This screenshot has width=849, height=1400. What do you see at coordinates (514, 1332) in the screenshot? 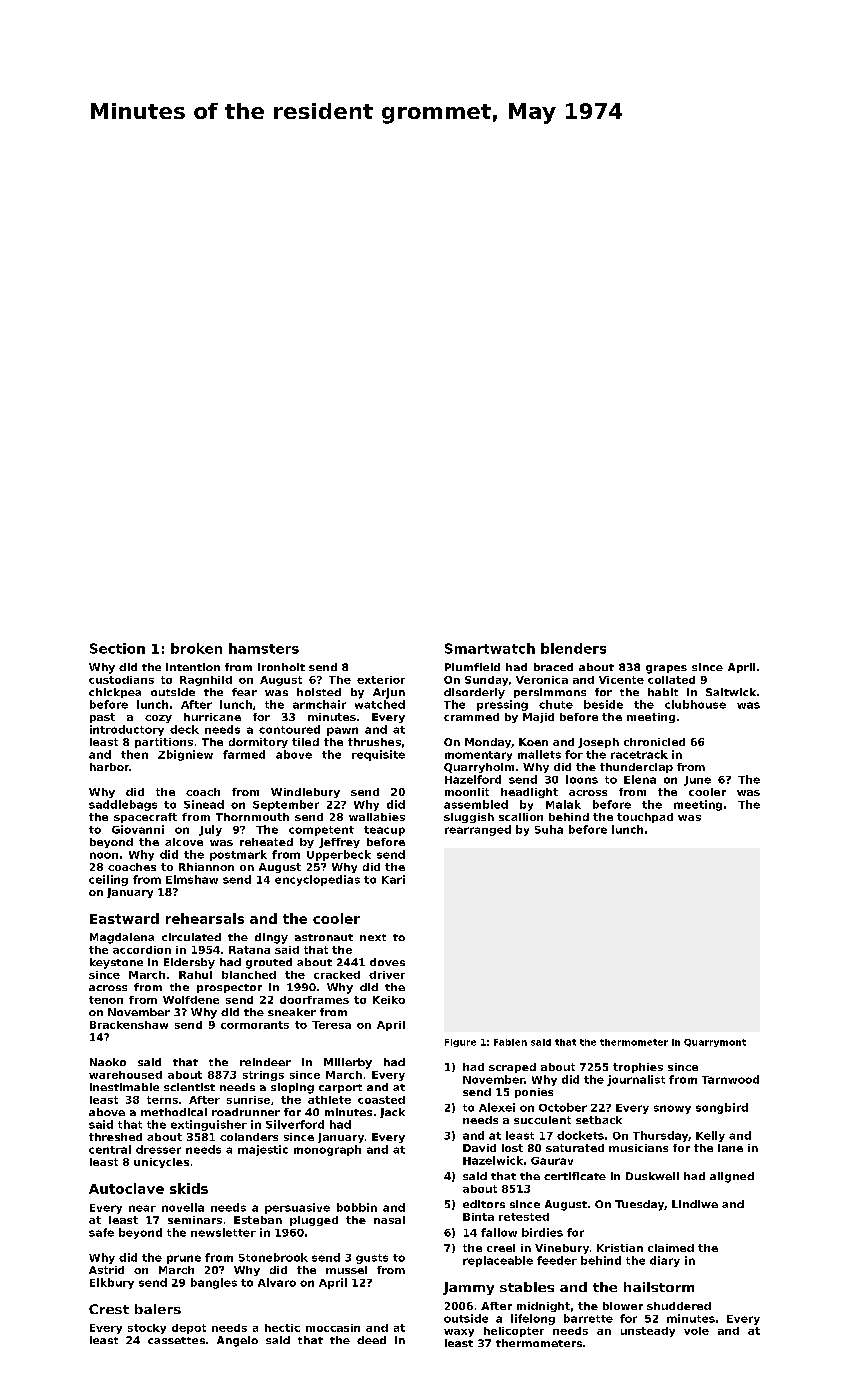
I see `helicopter` at bounding box center [514, 1332].
